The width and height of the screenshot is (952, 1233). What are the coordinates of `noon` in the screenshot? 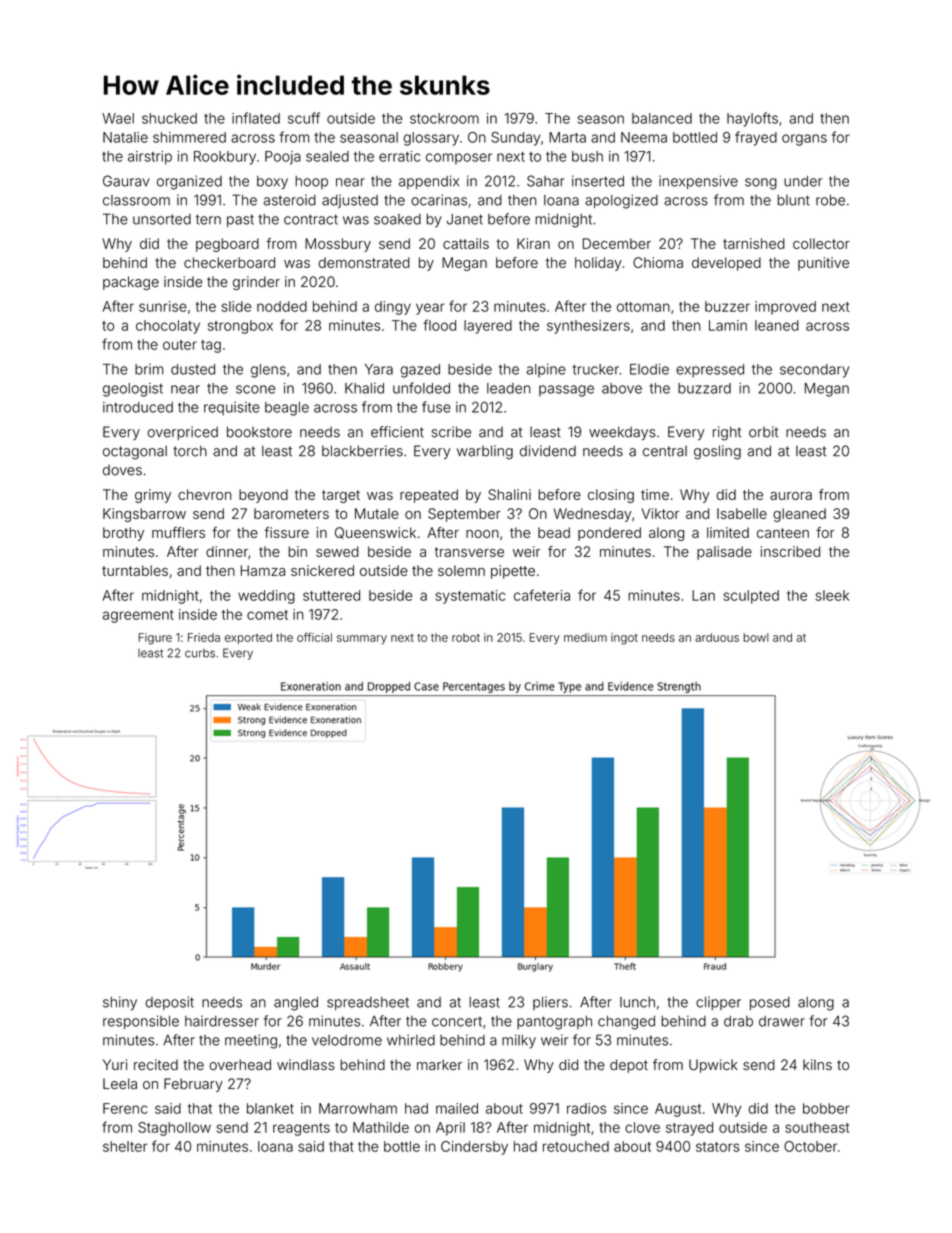 It's located at (482, 534).
